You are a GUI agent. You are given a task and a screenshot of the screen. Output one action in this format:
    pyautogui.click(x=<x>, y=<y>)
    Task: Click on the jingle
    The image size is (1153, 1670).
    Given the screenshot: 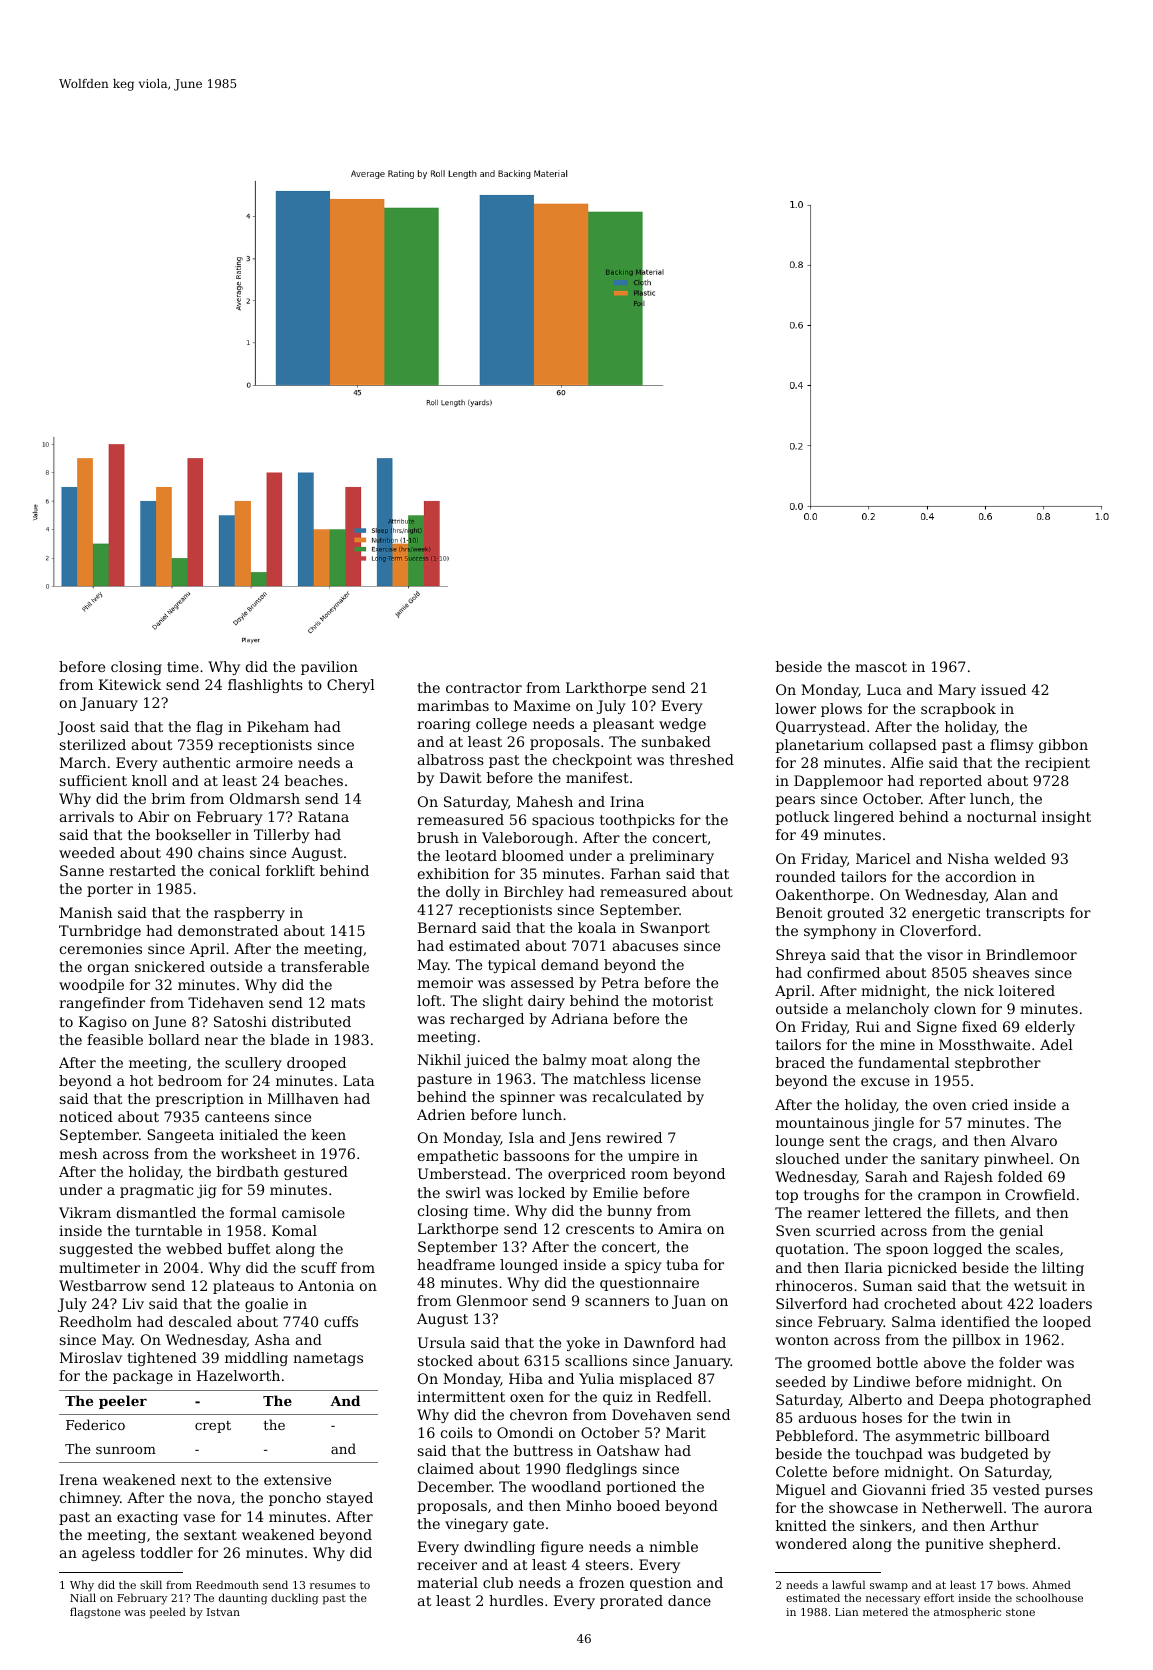 What is the action you would take?
    pyautogui.click(x=893, y=1124)
